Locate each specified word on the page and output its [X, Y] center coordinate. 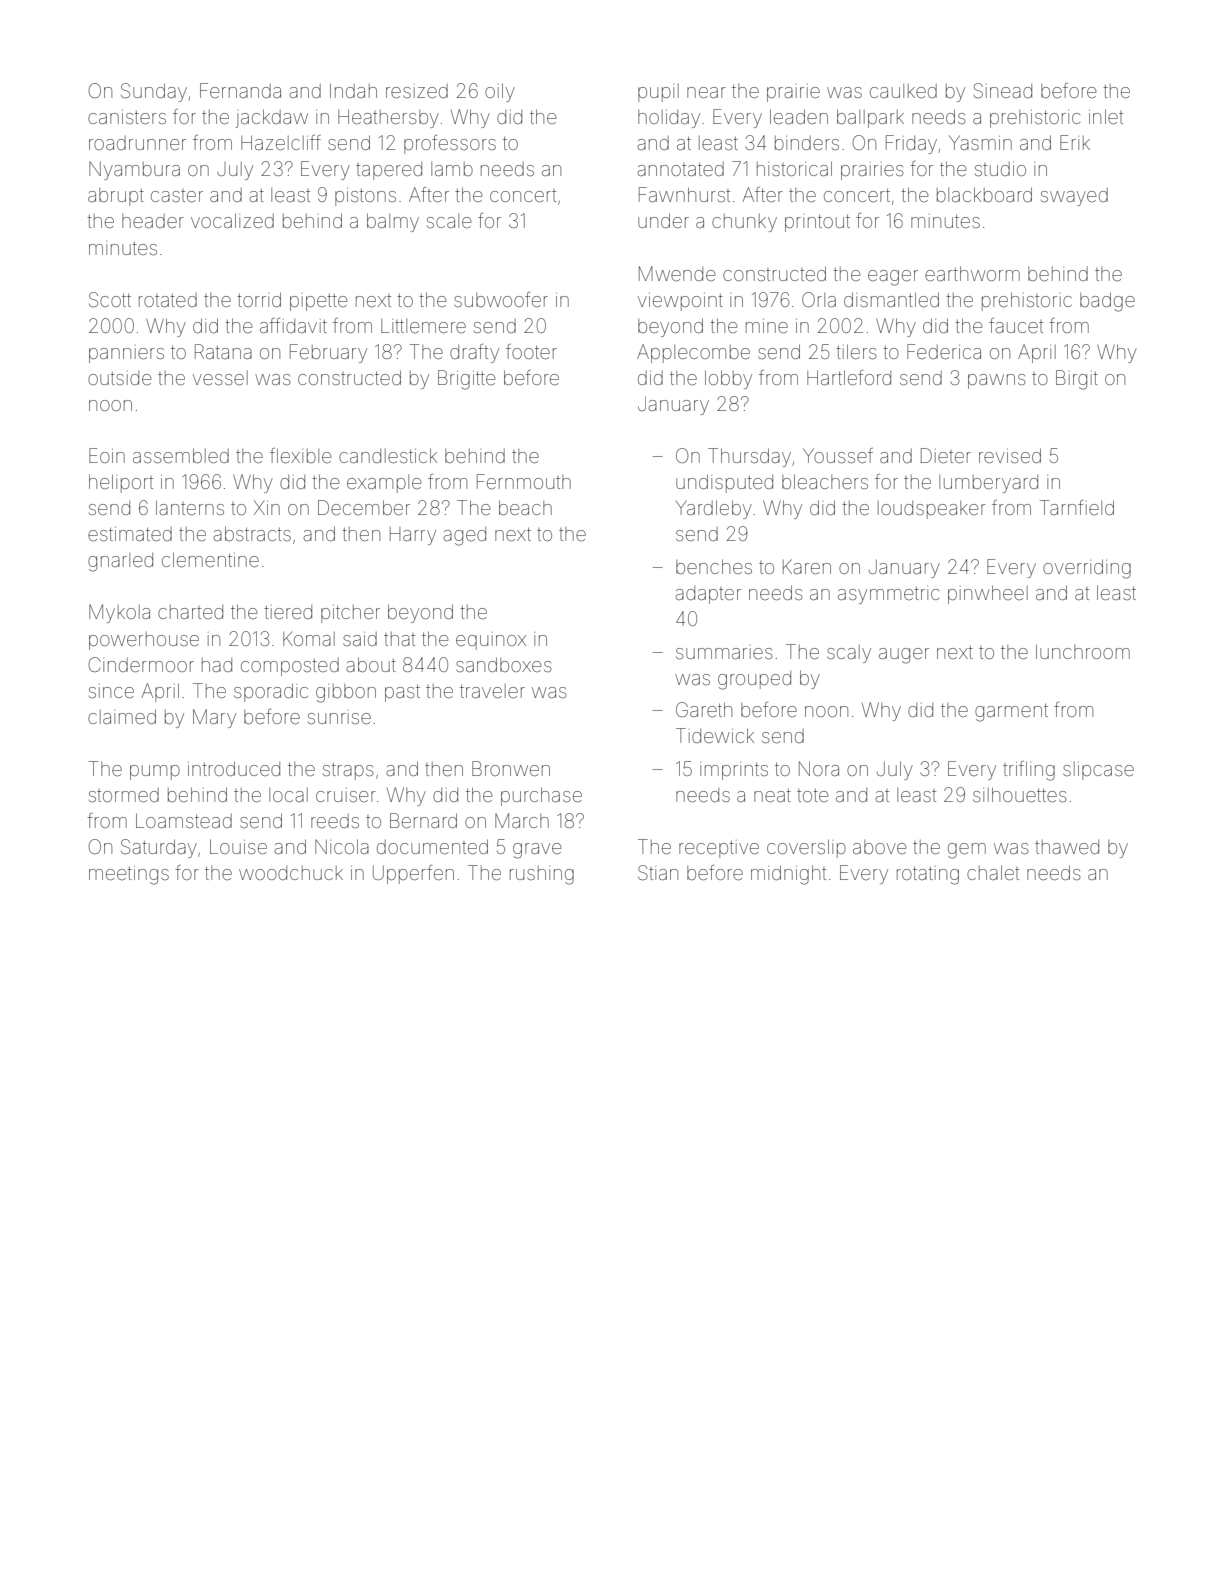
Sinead [1002, 90]
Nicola [342, 846]
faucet [1016, 325]
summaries [724, 652]
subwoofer [501, 299]
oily [500, 92]
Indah [353, 90]
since [111, 691]
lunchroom [1083, 651]
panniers [126, 354]
